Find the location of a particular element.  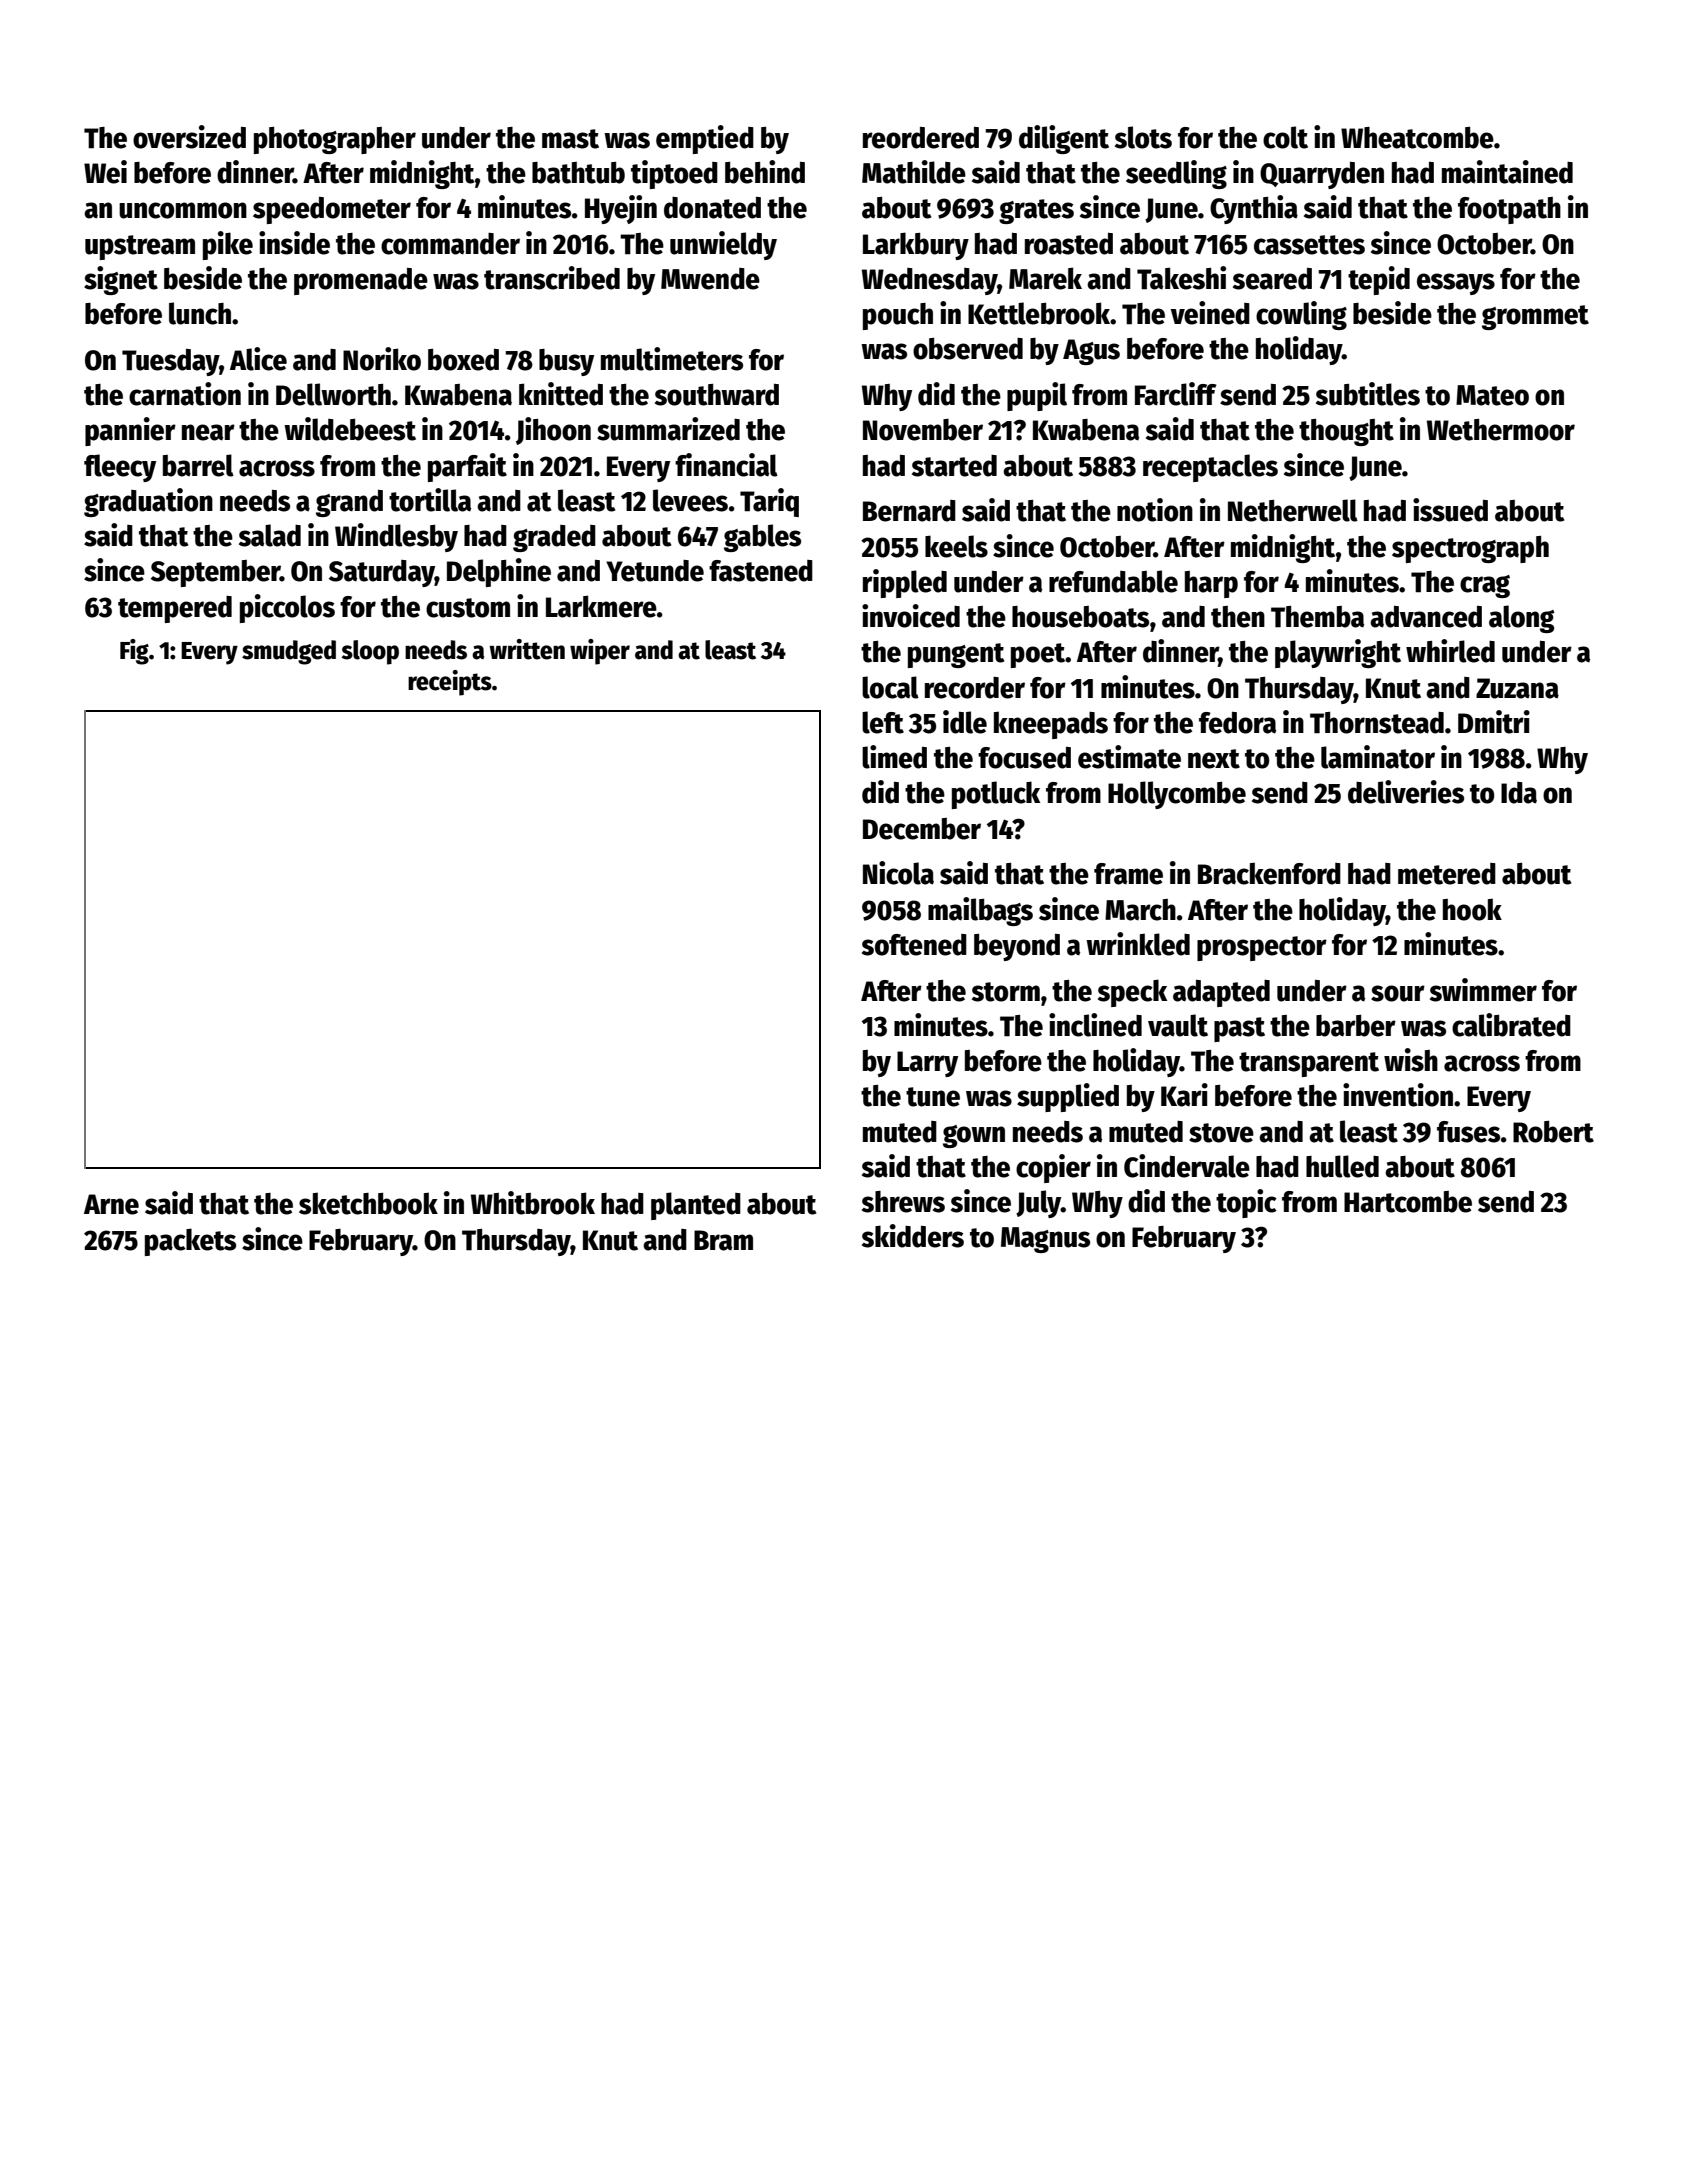

Fig is located at coordinates (134, 652).
